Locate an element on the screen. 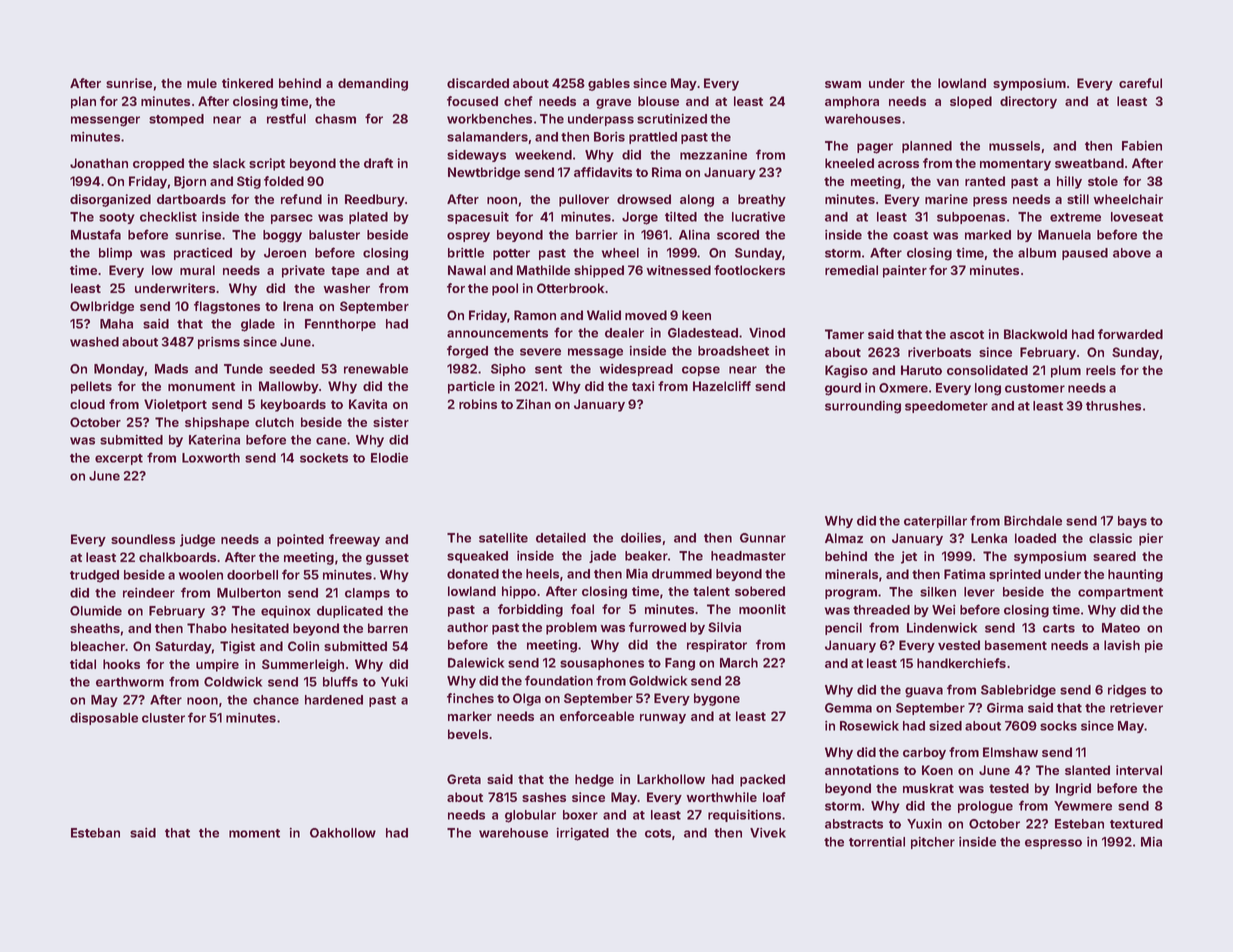  moonlit is located at coordinates (762, 609).
